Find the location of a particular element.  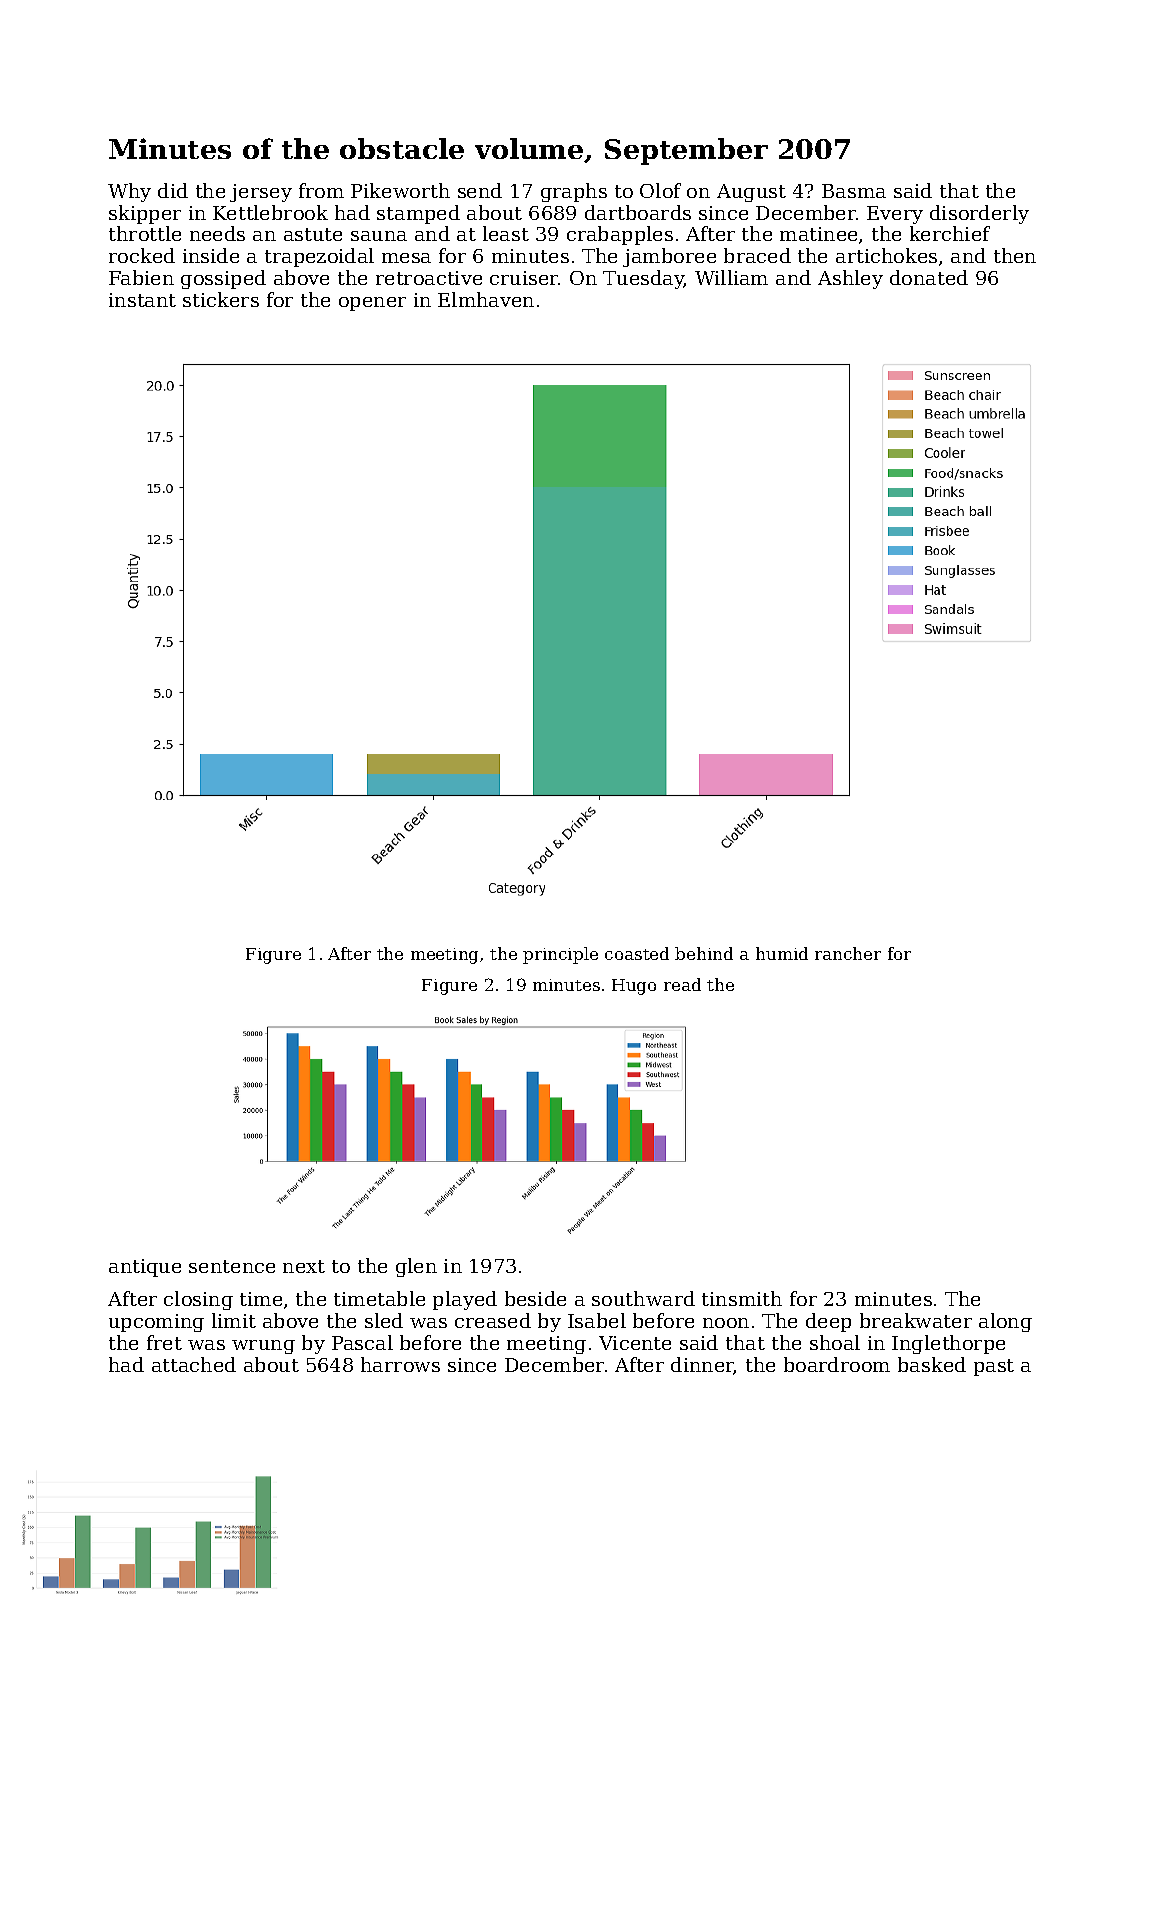

stickers is located at coordinates (221, 299).
